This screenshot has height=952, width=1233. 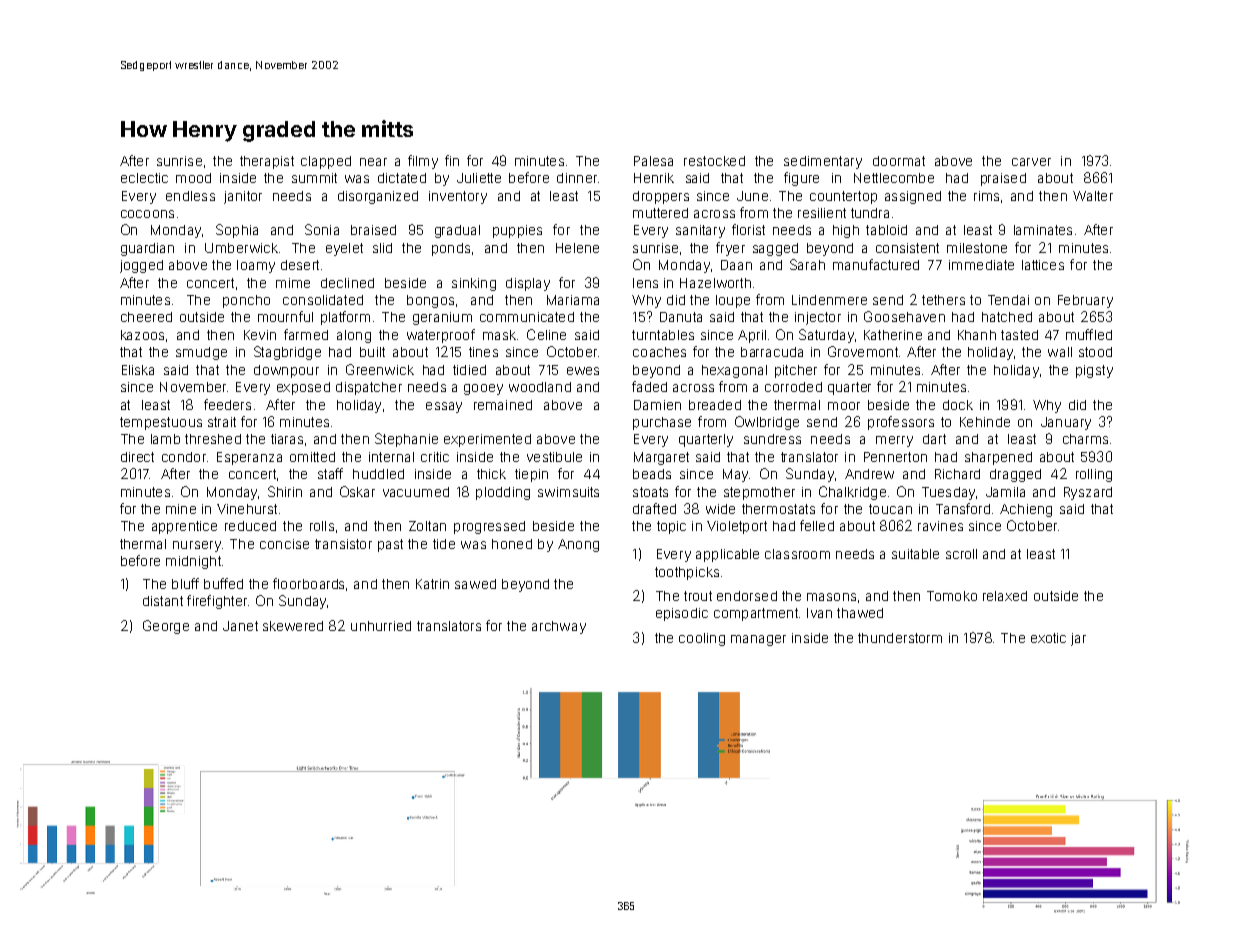 What do you see at coordinates (499, 335) in the screenshot?
I see `mask` at bounding box center [499, 335].
